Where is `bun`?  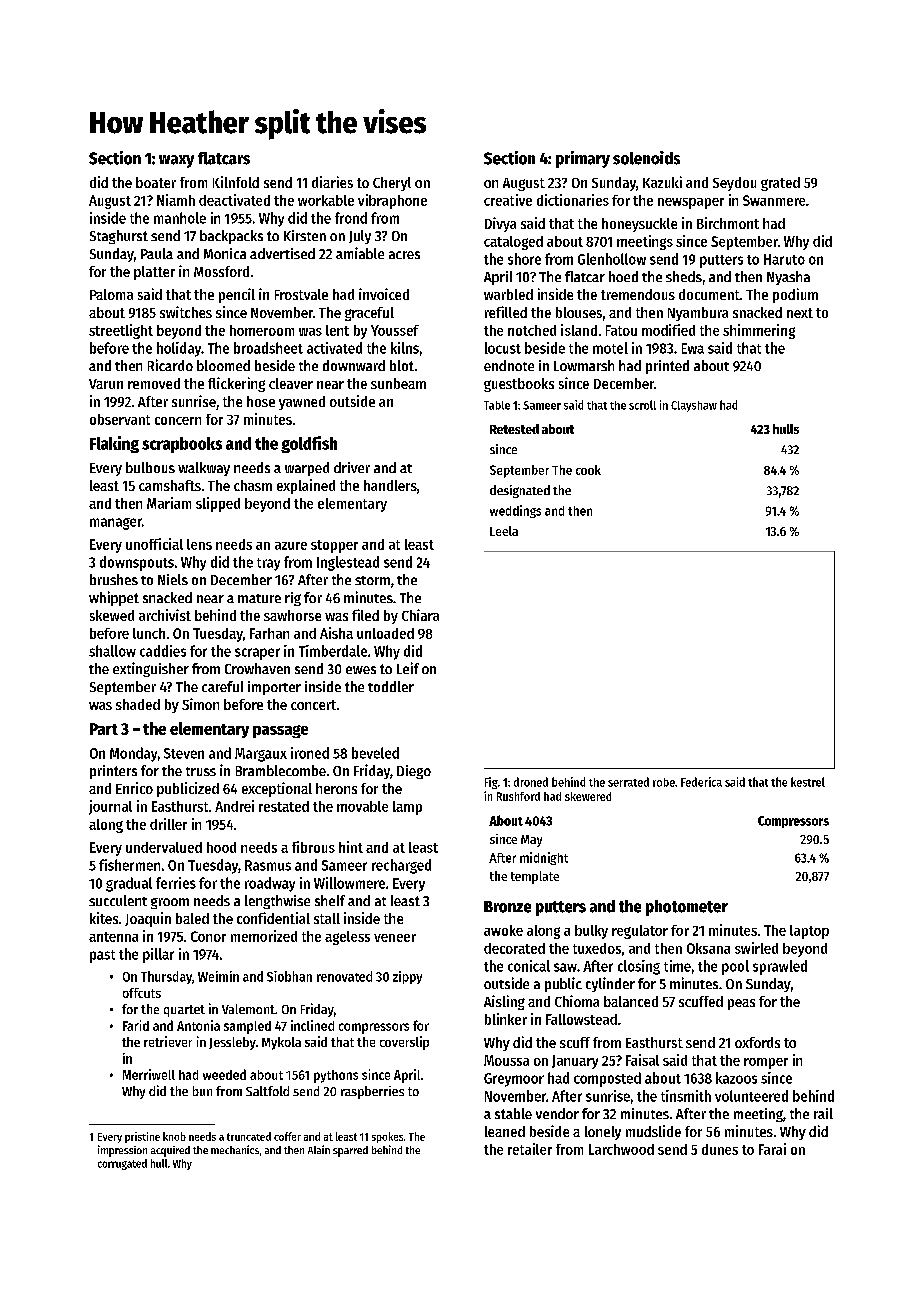
bun is located at coordinates (202, 1091).
